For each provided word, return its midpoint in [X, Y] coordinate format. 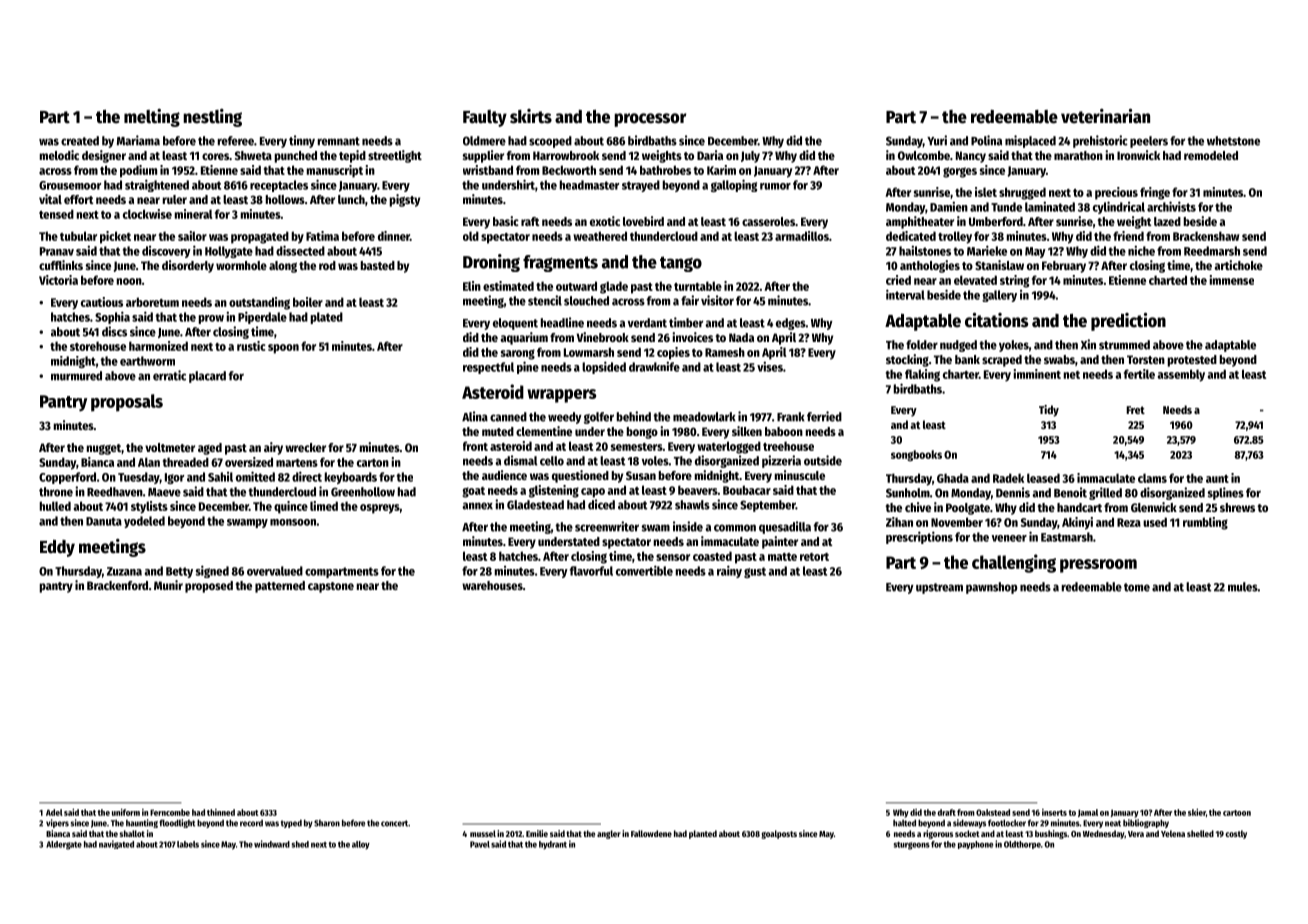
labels [188, 844]
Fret [1135, 410]
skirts [531, 116]
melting [152, 118]
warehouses [492, 585]
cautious [102, 302]
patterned [280, 587]
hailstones [925, 250]
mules [1243, 587]
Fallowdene [651, 833]
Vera [1136, 834]
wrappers [561, 396]
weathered [600, 236]
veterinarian [1105, 116]
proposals [127, 403]
